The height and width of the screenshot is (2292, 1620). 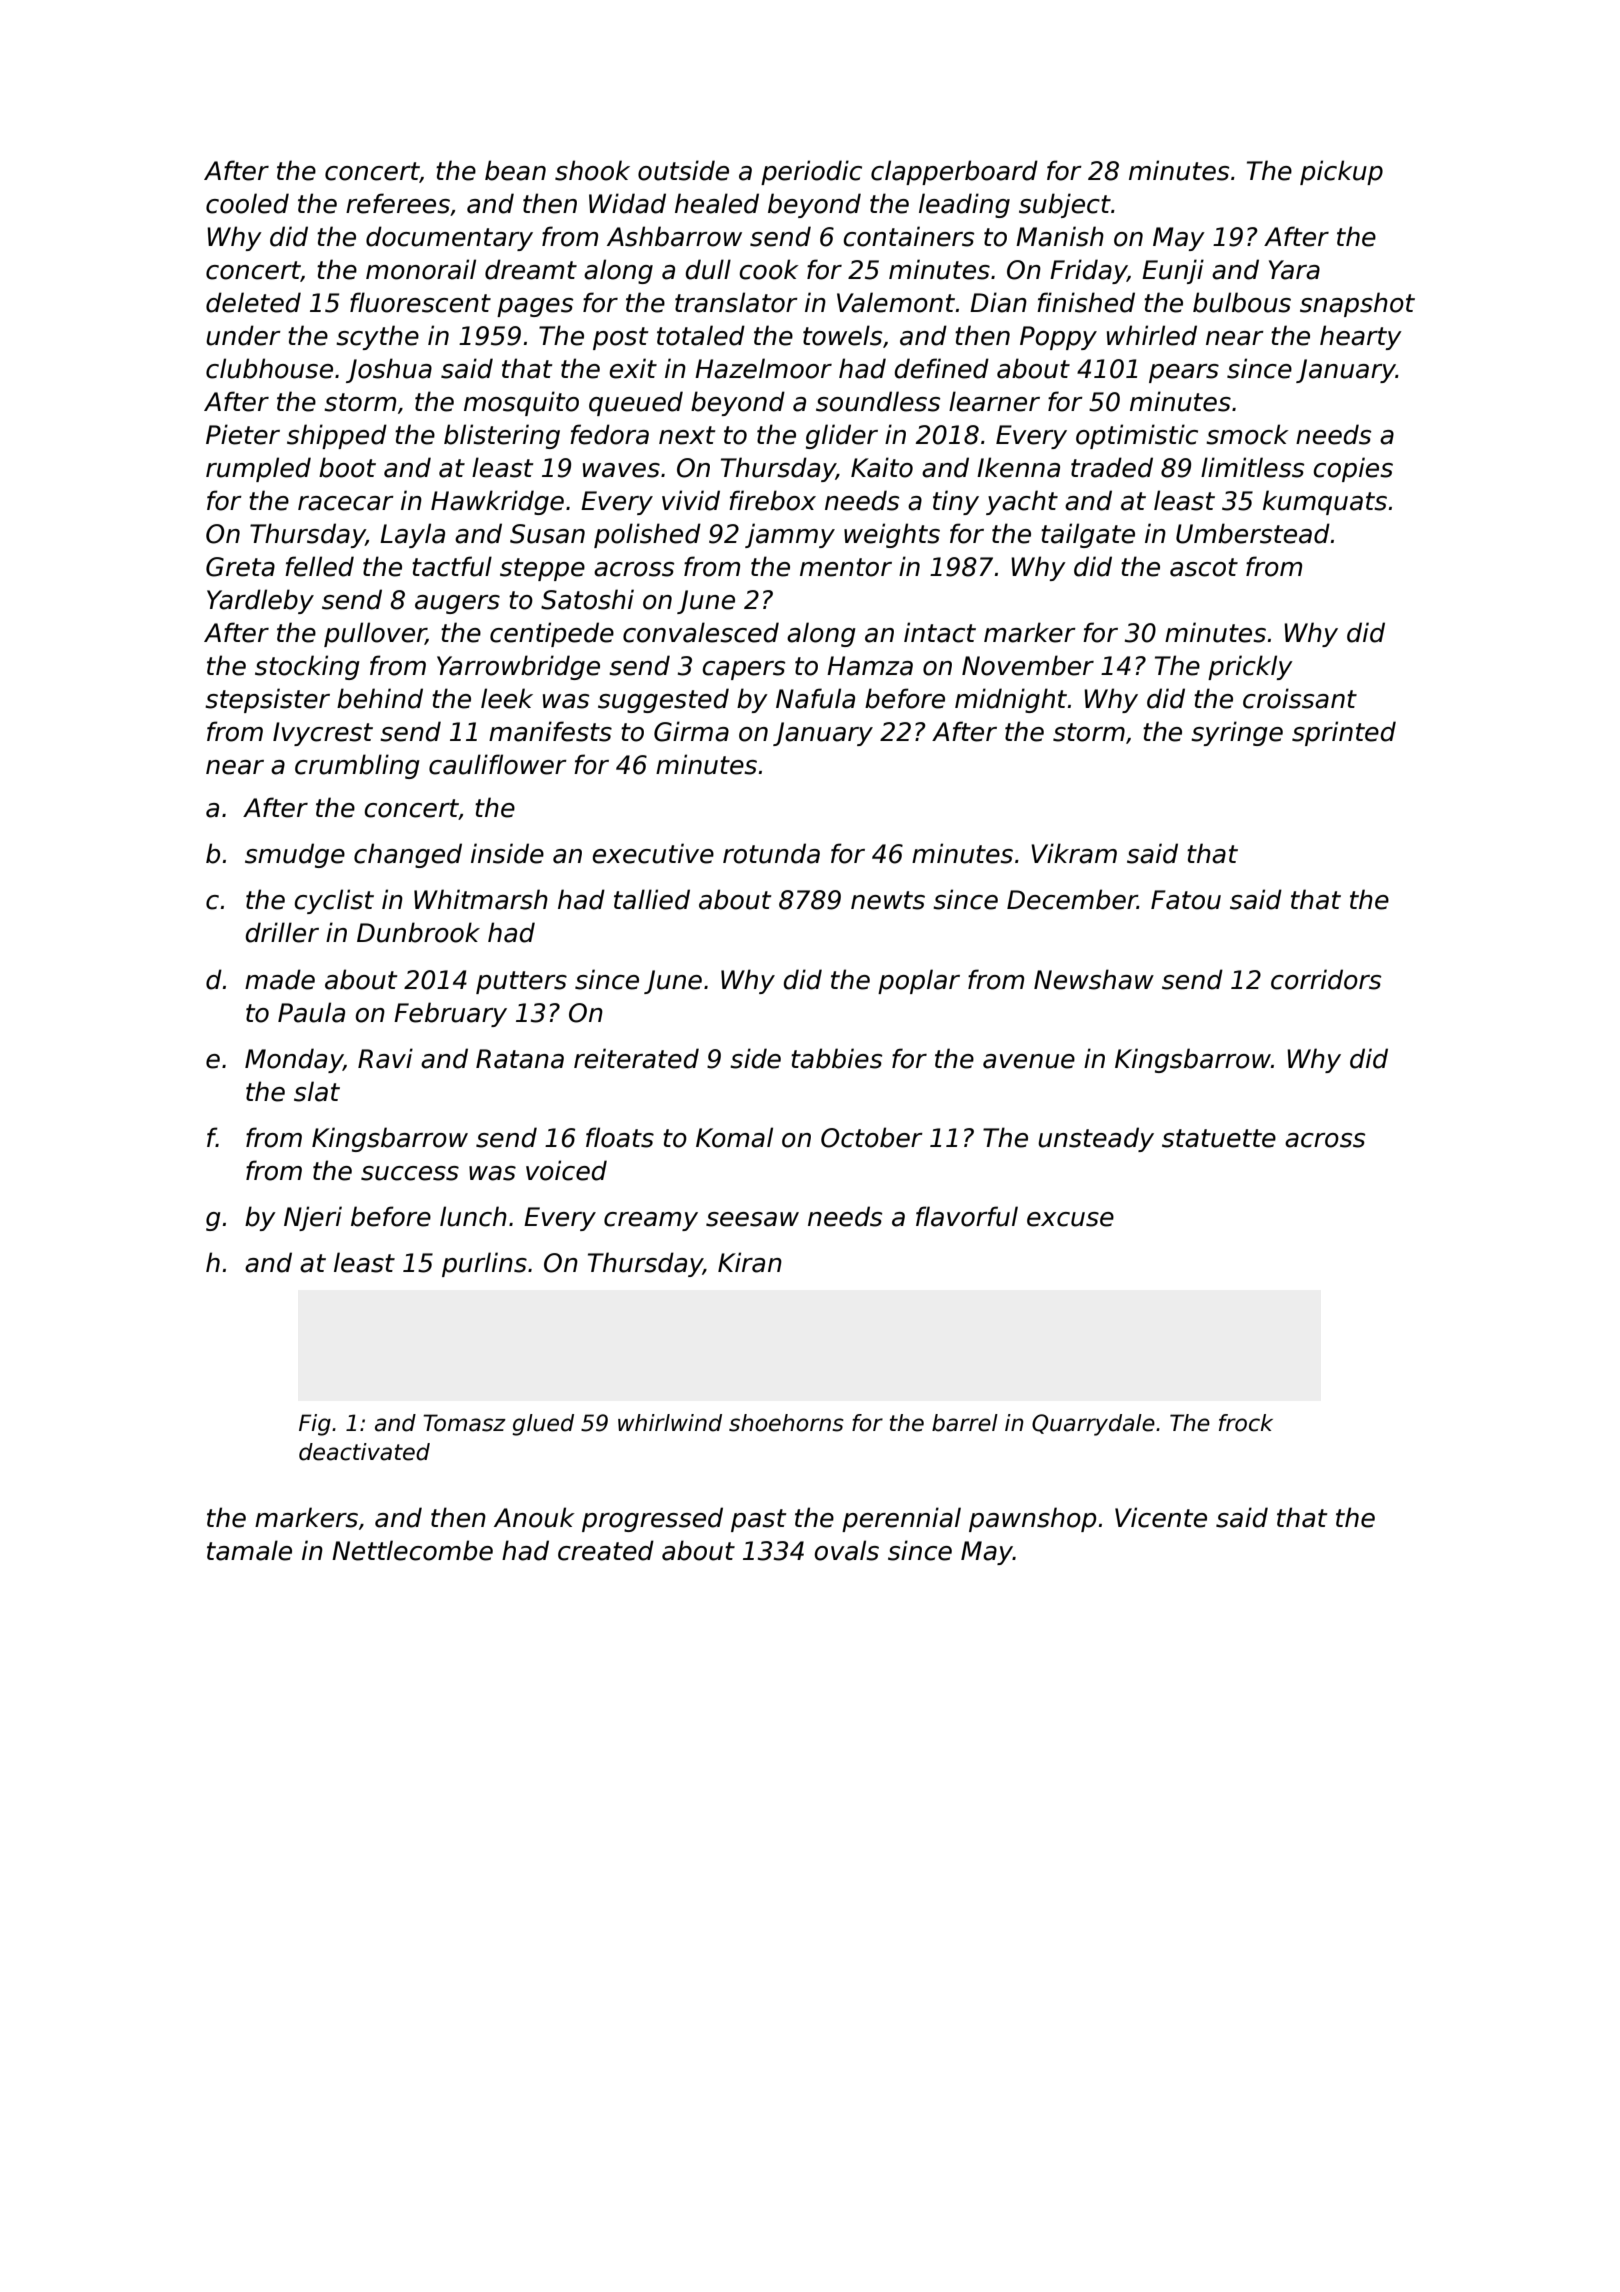 What do you see at coordinates (837, 1058) in the screenshot?
I see `tabbies` at bounding box center [837, 1058].
